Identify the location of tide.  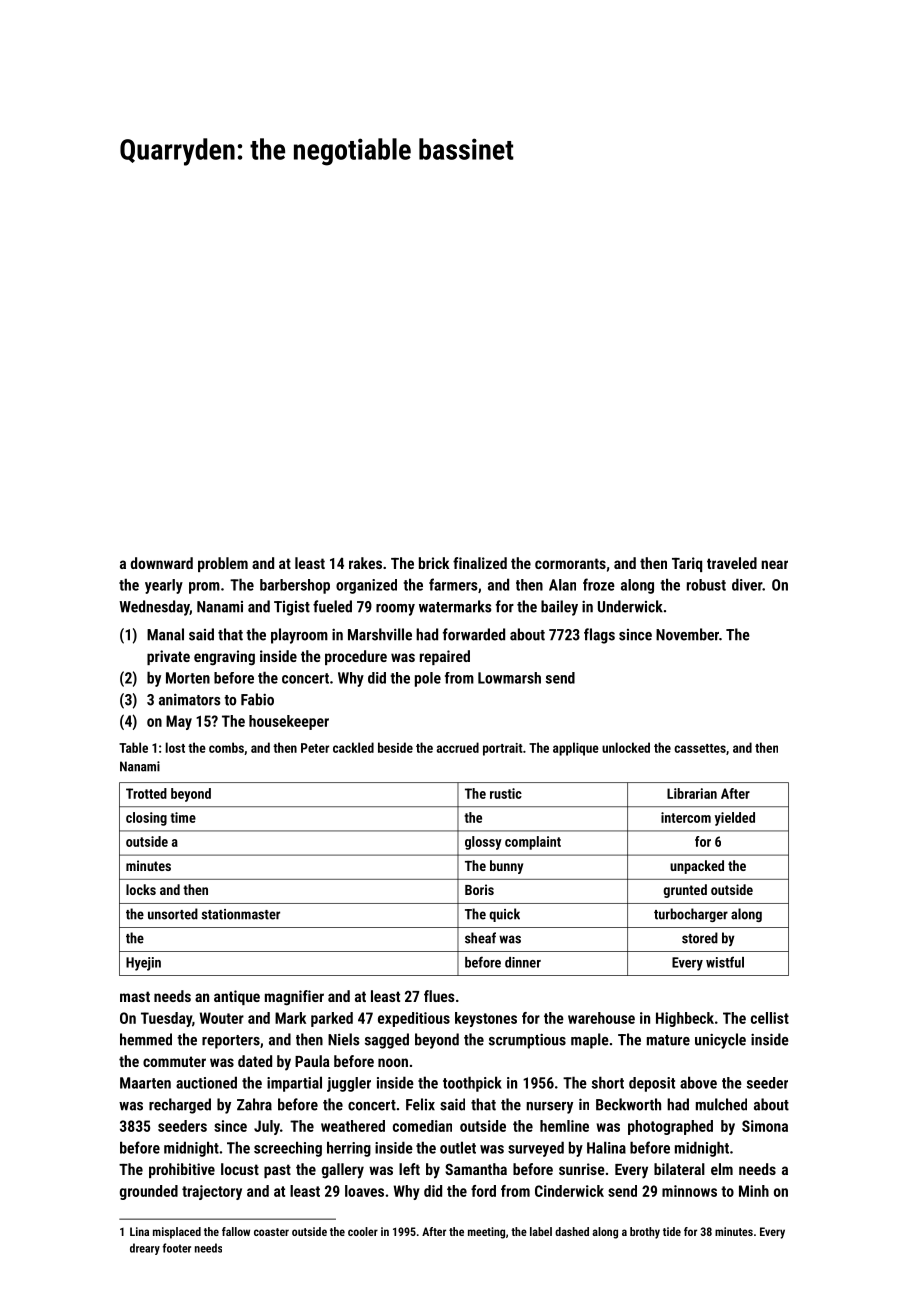
(672, 1231).
